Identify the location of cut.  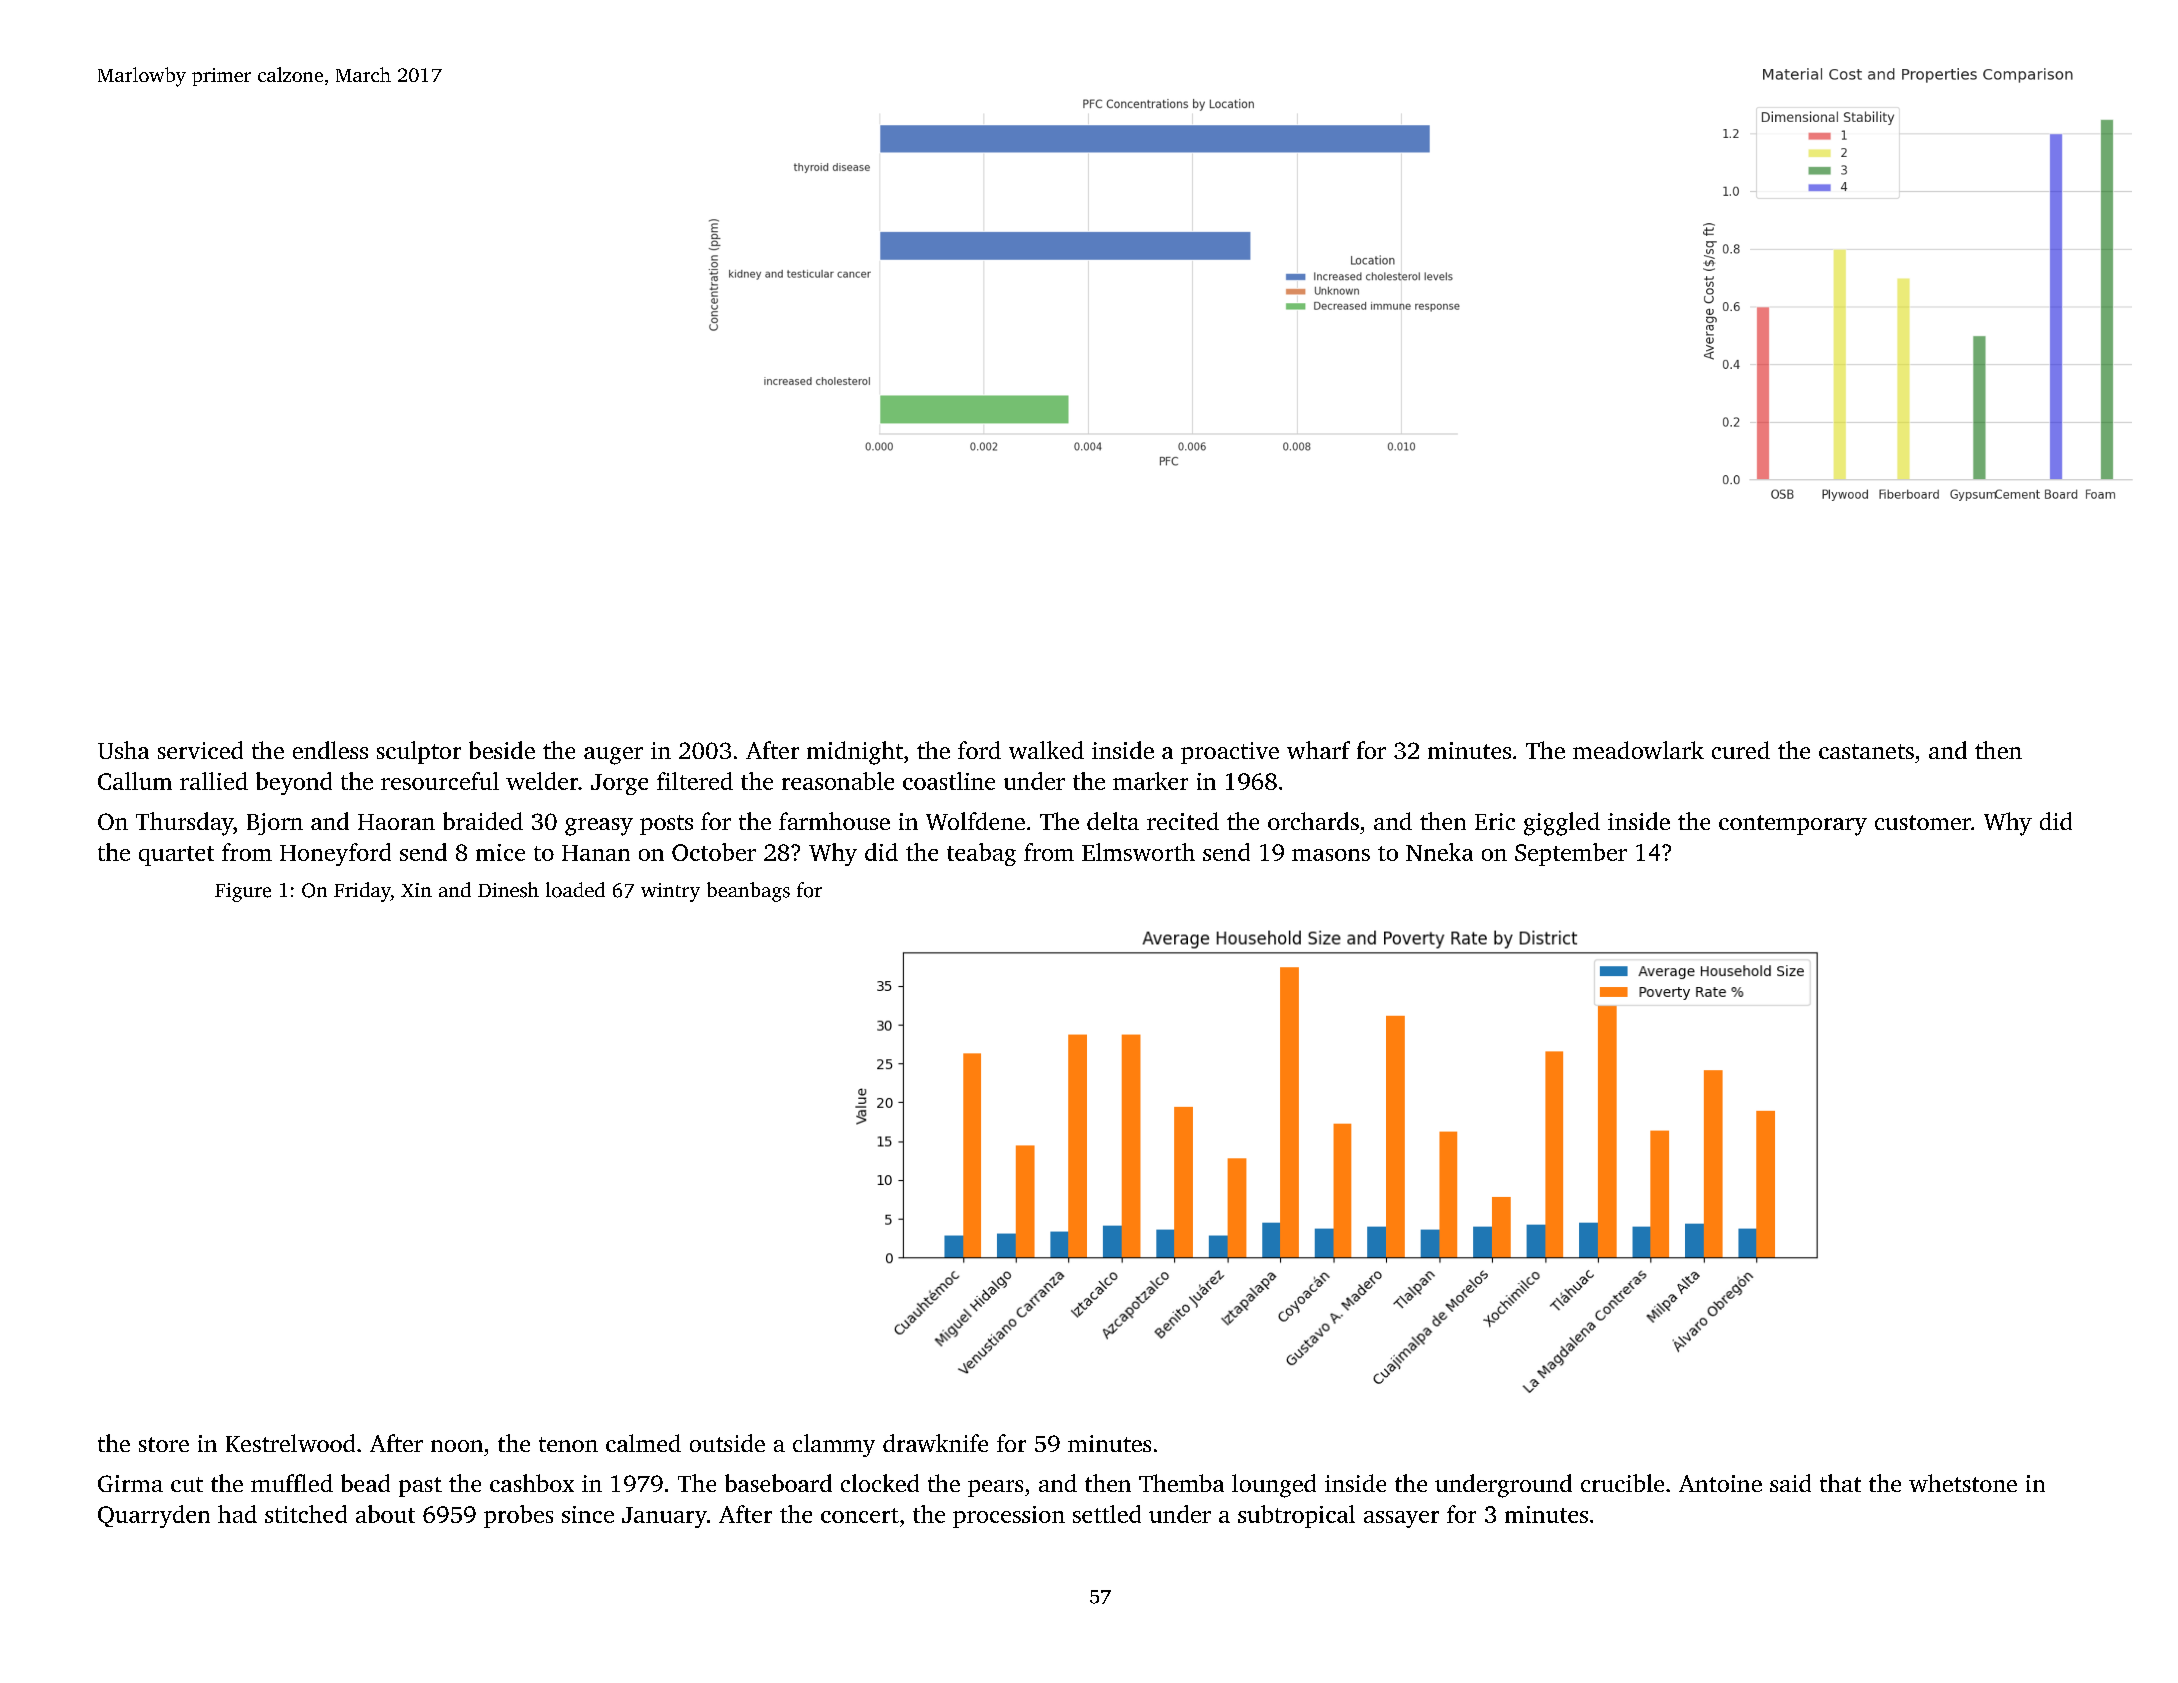
(187, 1484).
